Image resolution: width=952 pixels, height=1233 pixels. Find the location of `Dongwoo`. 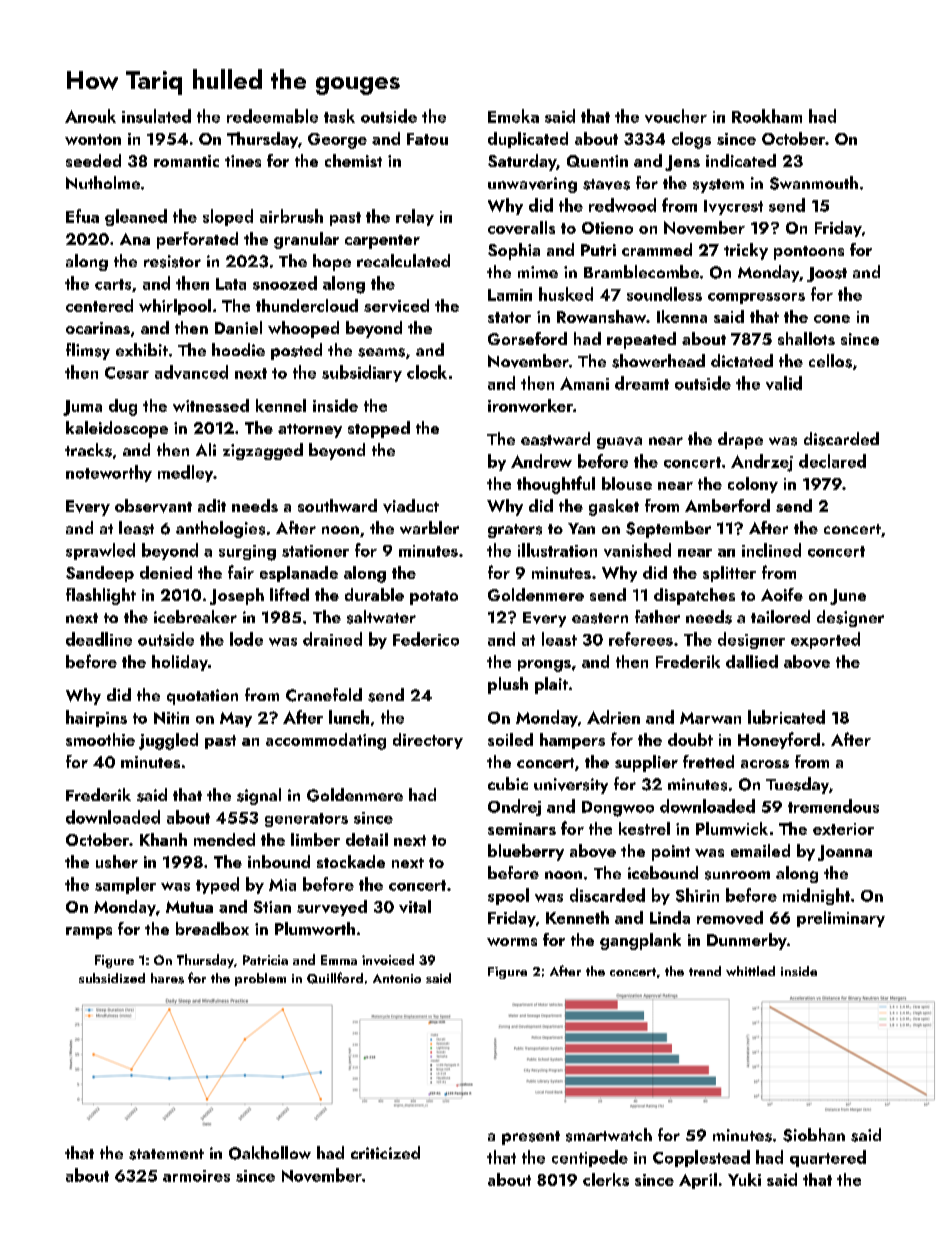

Dongwoo is located at coordinates (618, 809).
